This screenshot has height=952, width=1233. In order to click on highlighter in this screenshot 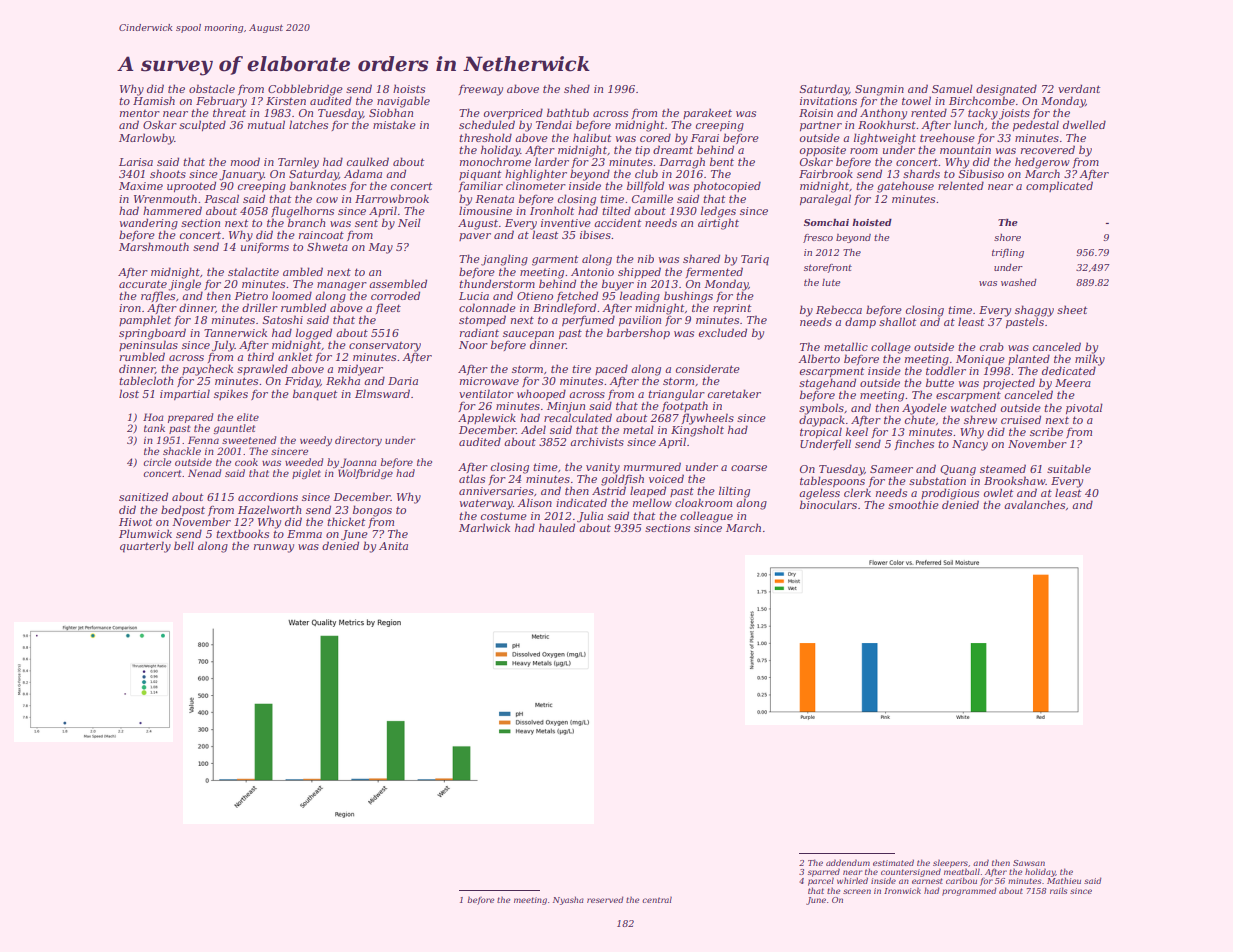, I will do `click(536, 175)`.
